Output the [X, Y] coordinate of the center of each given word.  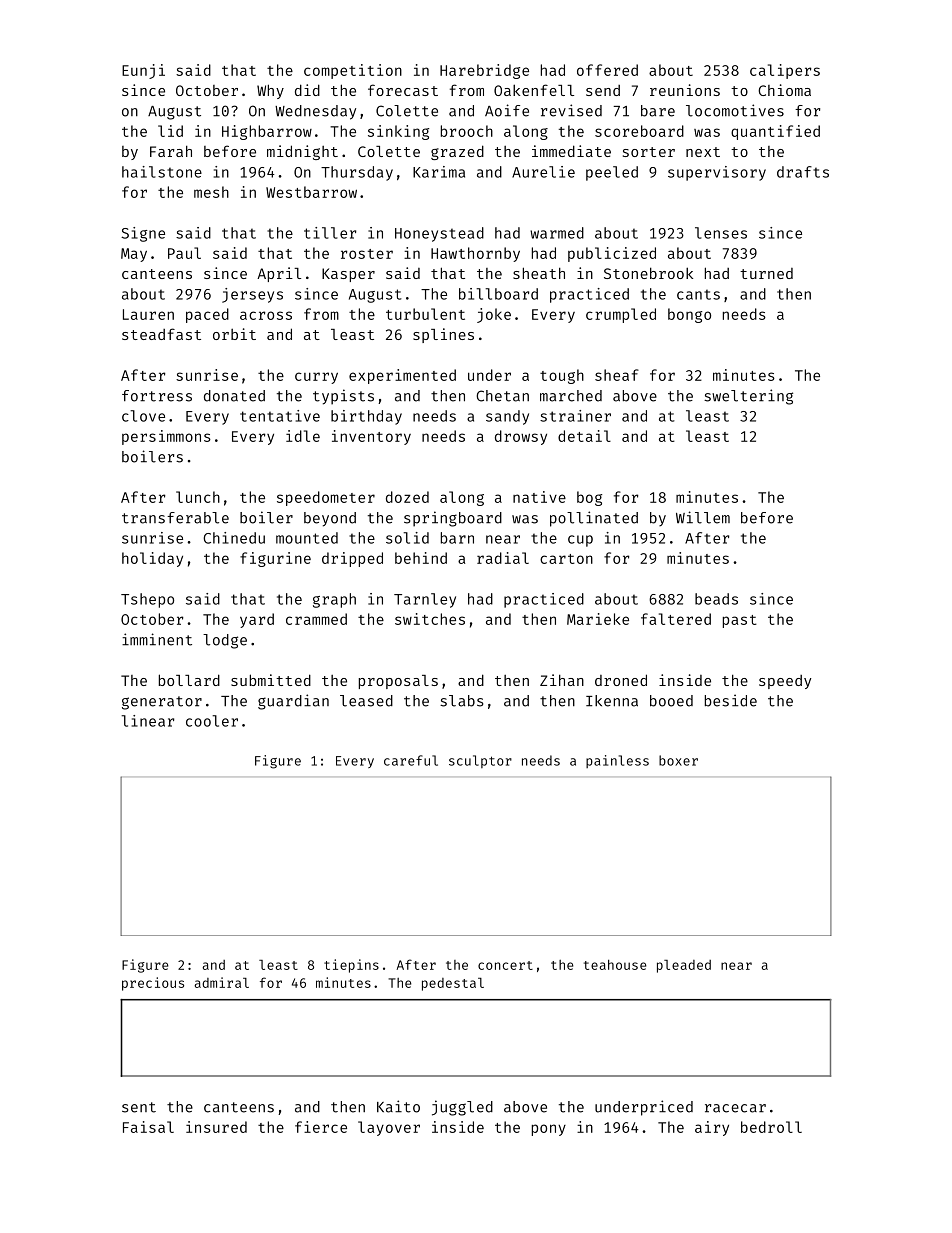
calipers [785, 71]
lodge [225, 641]
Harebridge [484, 71]
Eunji [143, 71]
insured [216, 1127]
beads [716, 599]
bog [589, 498]
